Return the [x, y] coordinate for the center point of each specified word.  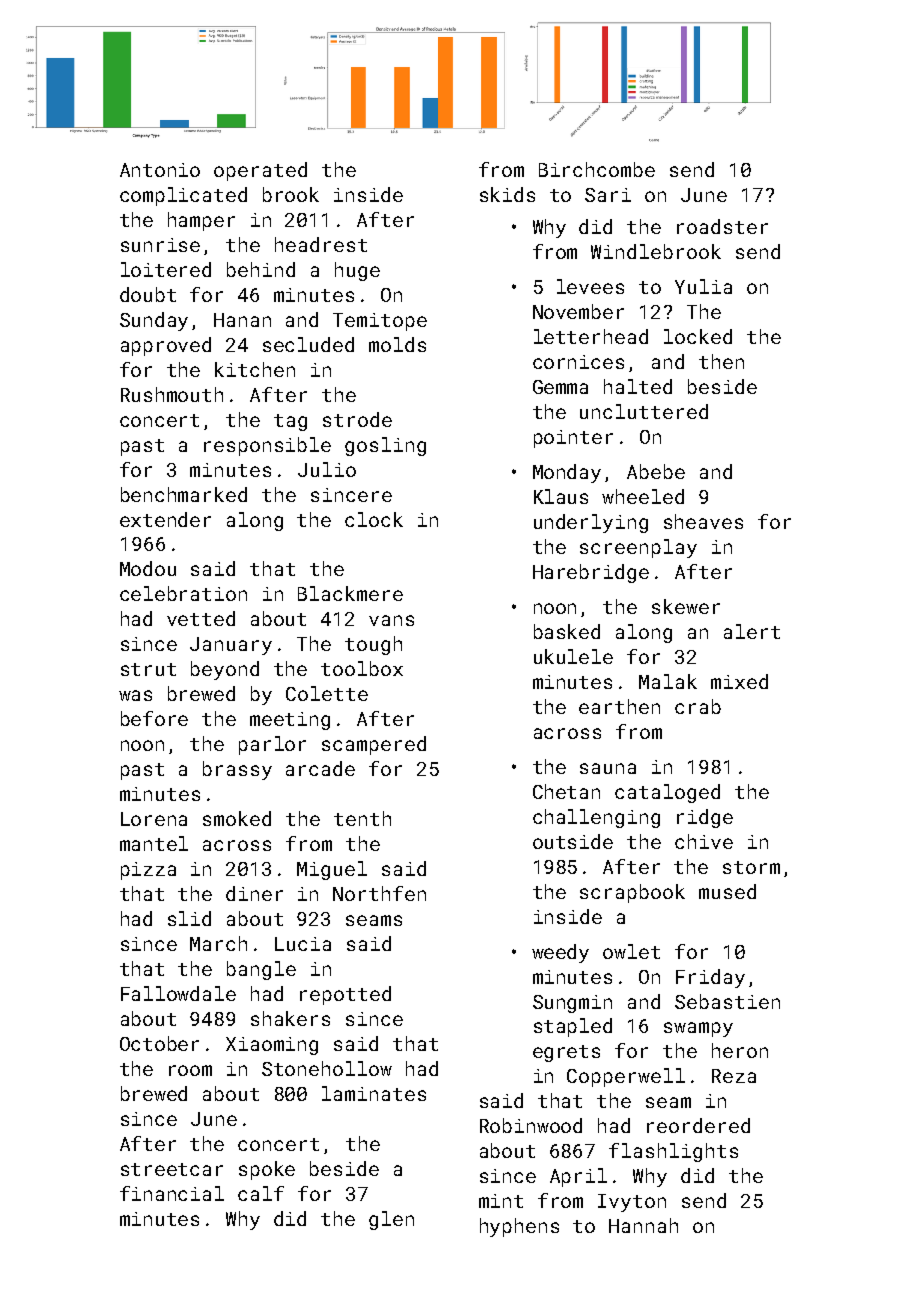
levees [590, 286]
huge [357, 271]
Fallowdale [178, 993]
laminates [374, 1093]
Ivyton [632, 1203]
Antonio [160, 170]
